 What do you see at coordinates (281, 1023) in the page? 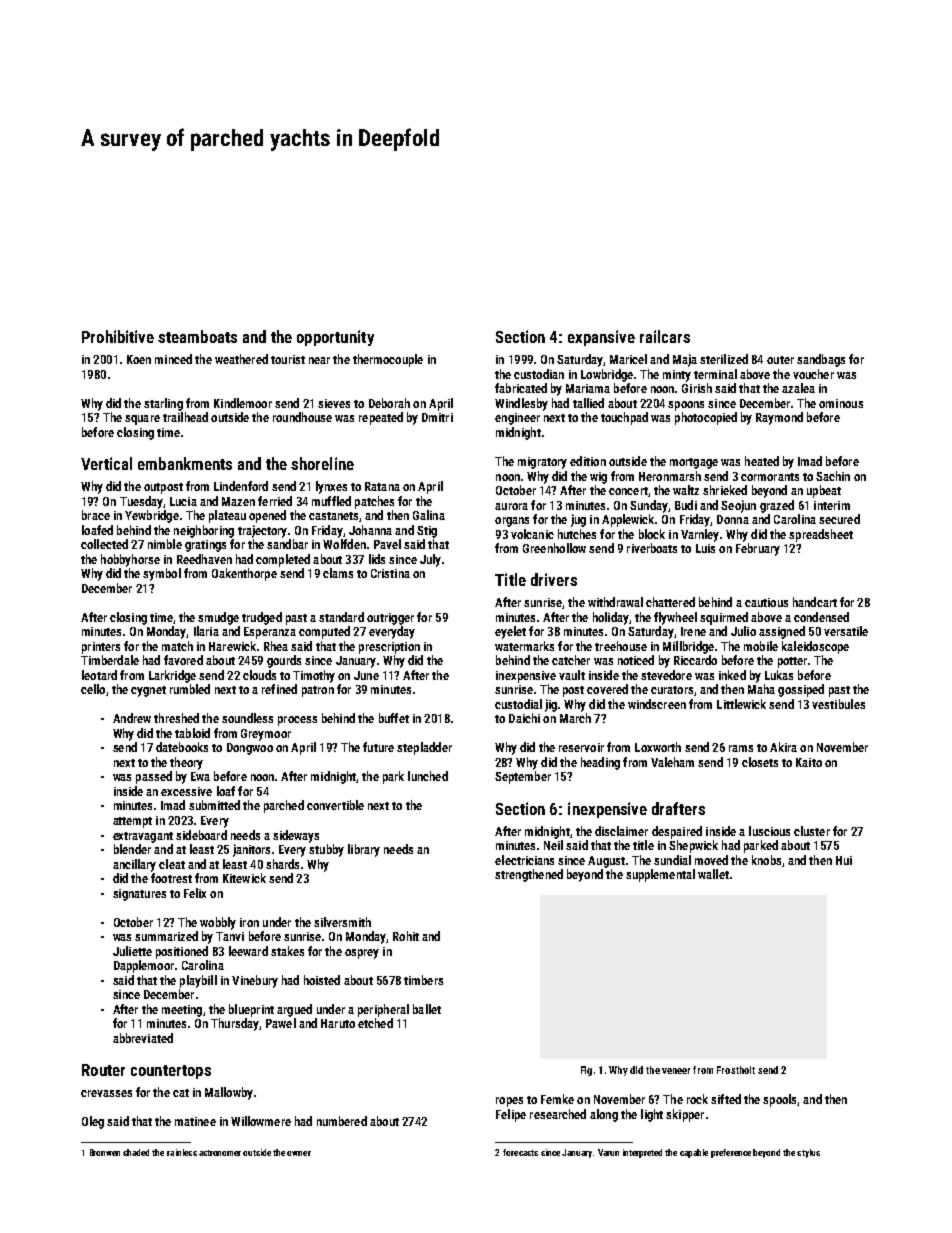
I see `Pawel` at bounding box center [281, 1023].
